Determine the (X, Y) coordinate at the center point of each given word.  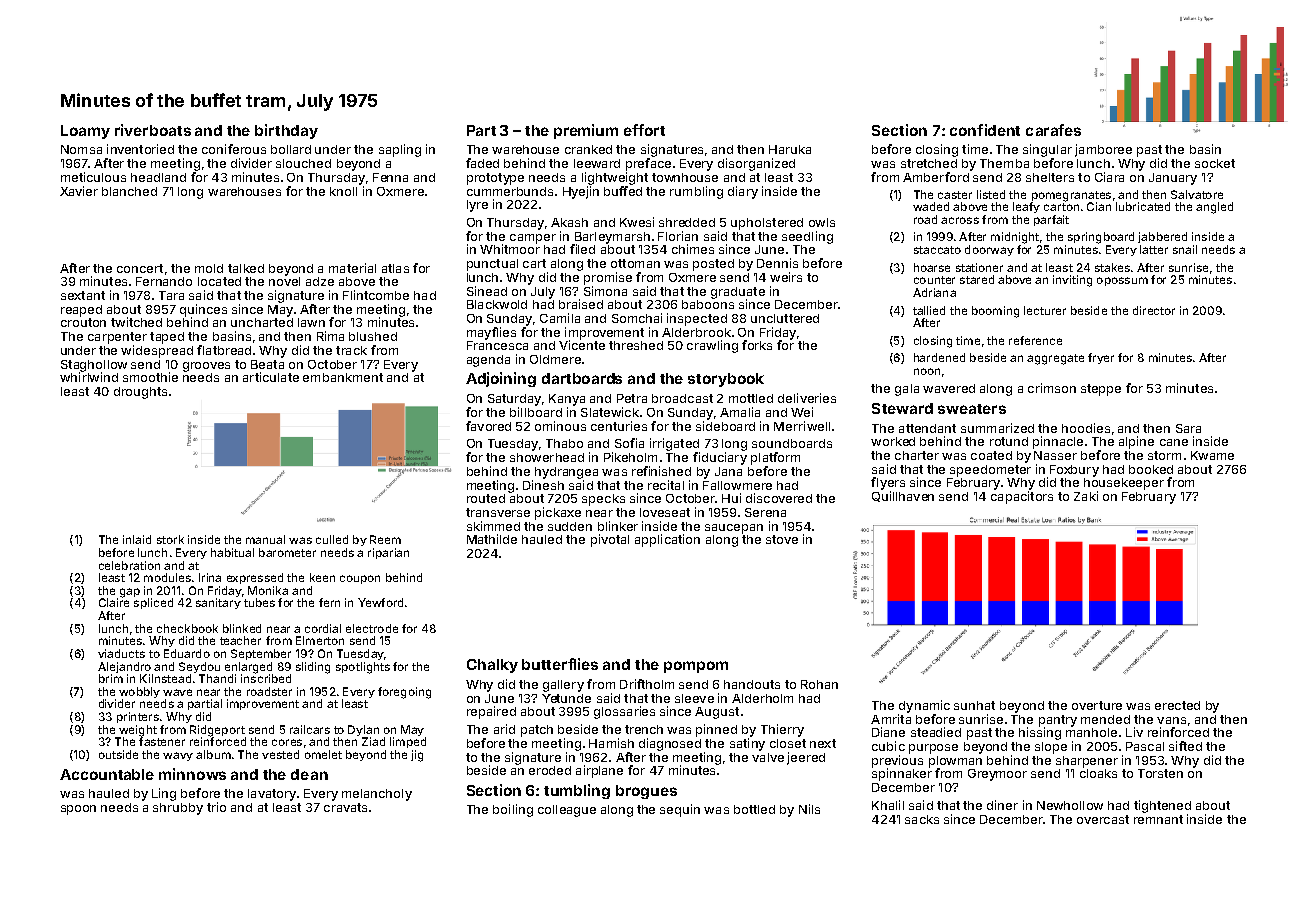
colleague (567, 811)
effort (644, 130)
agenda (488, 361)
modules (167, 577)
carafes (1053, 130)
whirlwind (89, 377)
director (1154, 310)
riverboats (153, 130)
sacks (922, 819)
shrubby (178, 809)
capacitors (1022, 497)
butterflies (560, 664)
